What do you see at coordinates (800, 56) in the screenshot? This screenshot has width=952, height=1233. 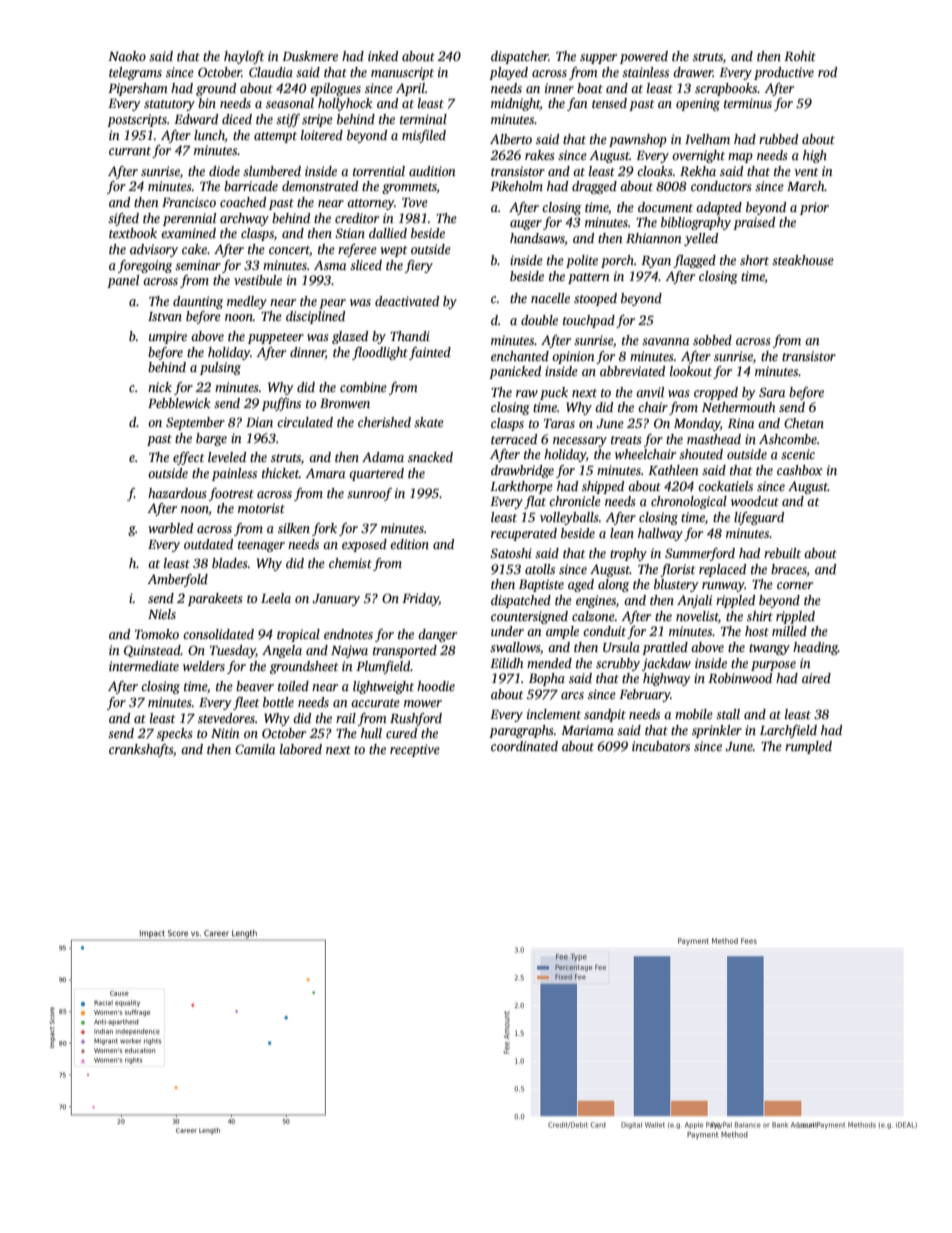 I see `Rohit` at bounding box center [800, 56].
